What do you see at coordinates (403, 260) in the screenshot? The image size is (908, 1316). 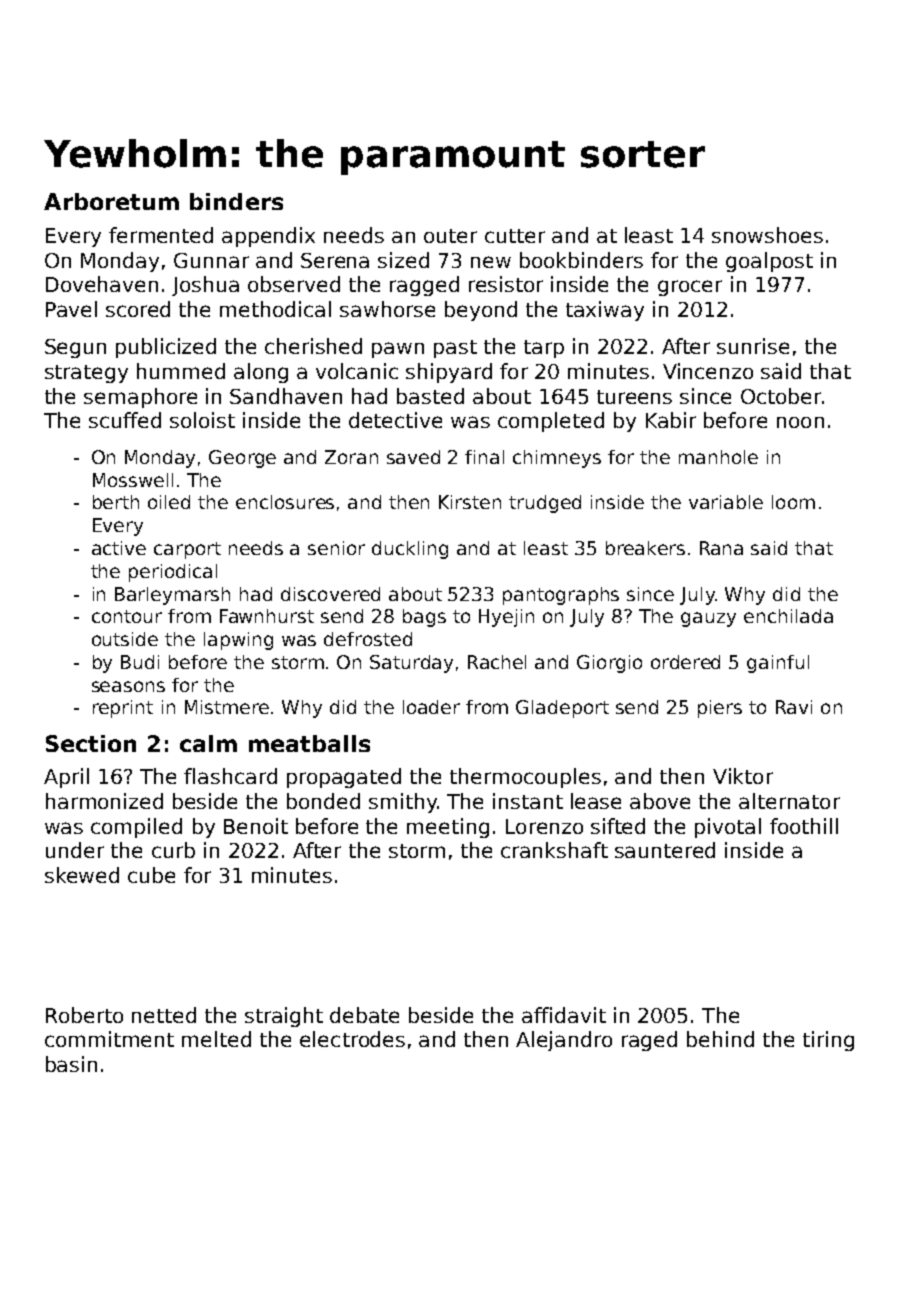 I see `sized` at bounding box center [403, 260].
